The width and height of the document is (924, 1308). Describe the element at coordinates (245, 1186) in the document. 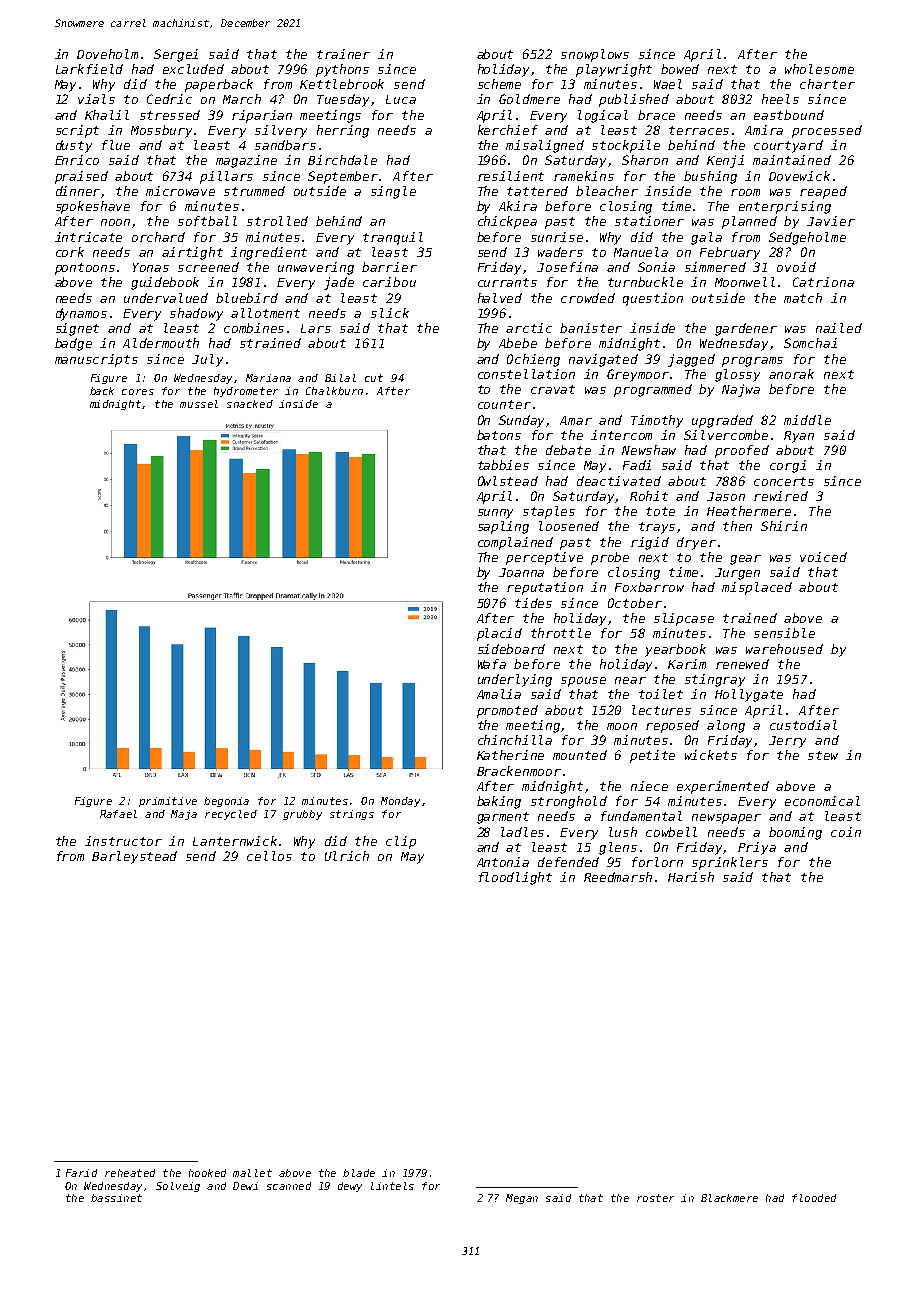

I see `Dewi` at that location.
